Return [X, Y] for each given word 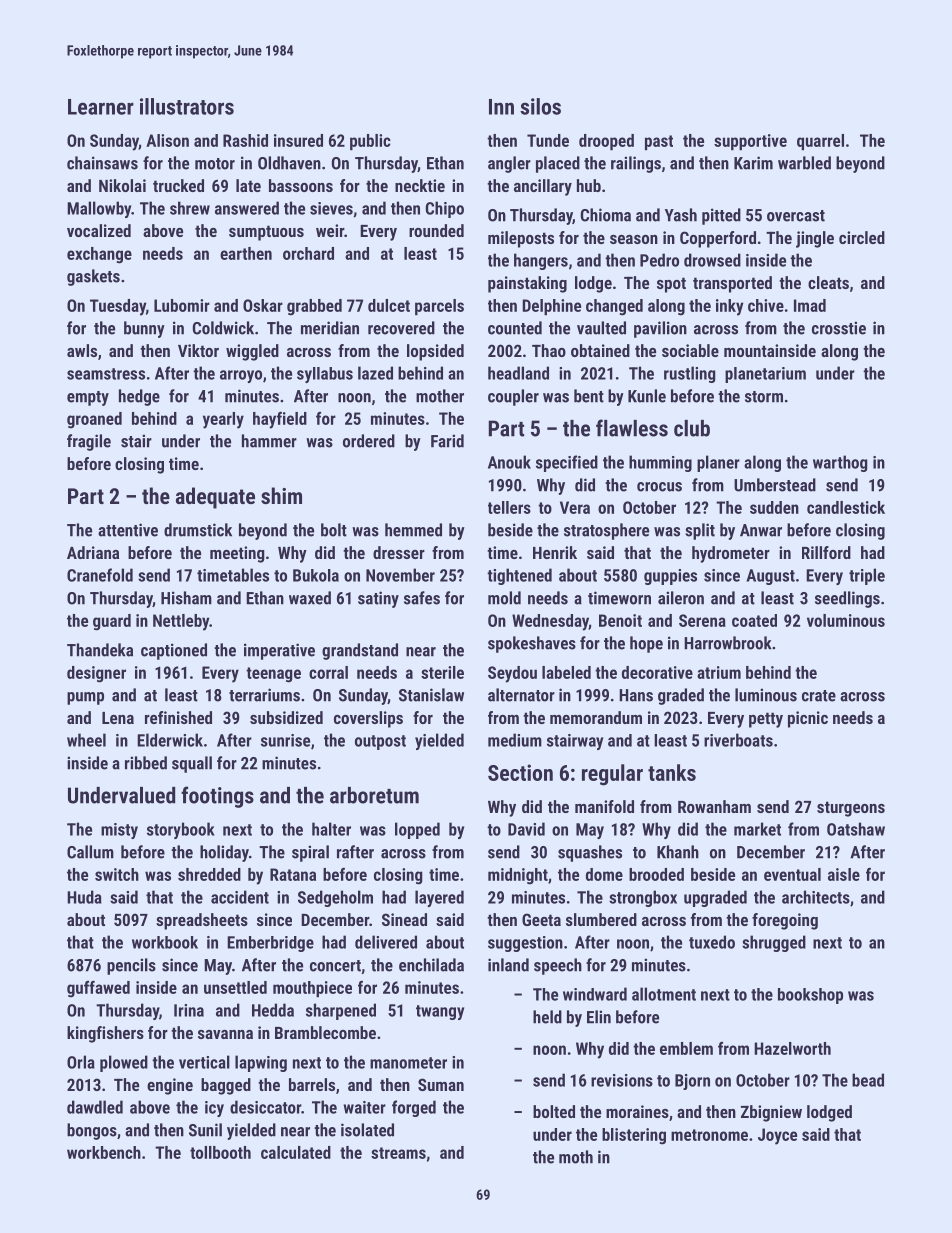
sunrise [285, 740]
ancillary [543, 187]
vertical [204, 1062]
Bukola [316, 575]
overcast [796, 216]
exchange [99, 255]
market [757, 829]
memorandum [596, 717]
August [770, 577]
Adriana [93, 552]
